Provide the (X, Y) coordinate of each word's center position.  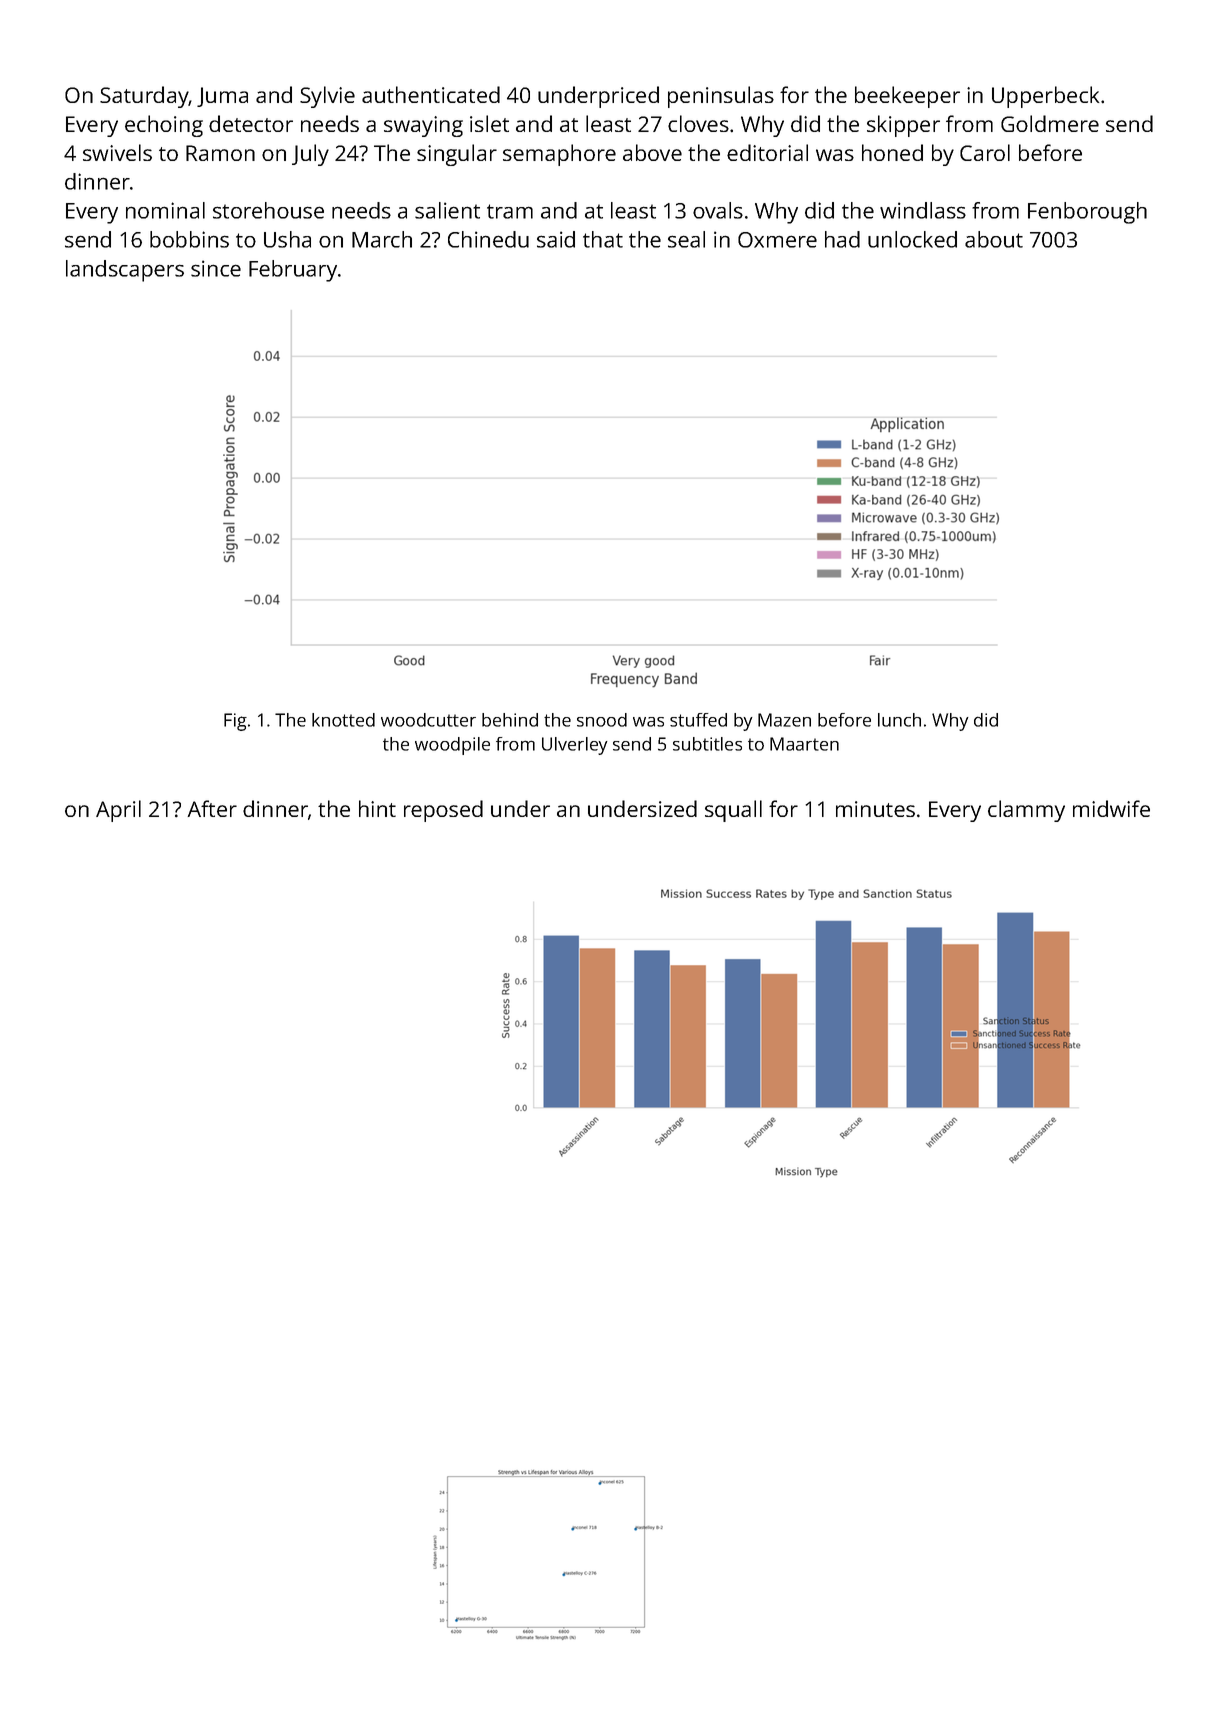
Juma (222, 97)
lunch (899, 720)
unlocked (912, 239)
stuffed (698, 720)
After (212, 808)
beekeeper (907, 97)
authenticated (431, 94)
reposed (443, 811)
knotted (343, 720)
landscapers (125, 271)
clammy (1026, 811)
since (216, 268)
